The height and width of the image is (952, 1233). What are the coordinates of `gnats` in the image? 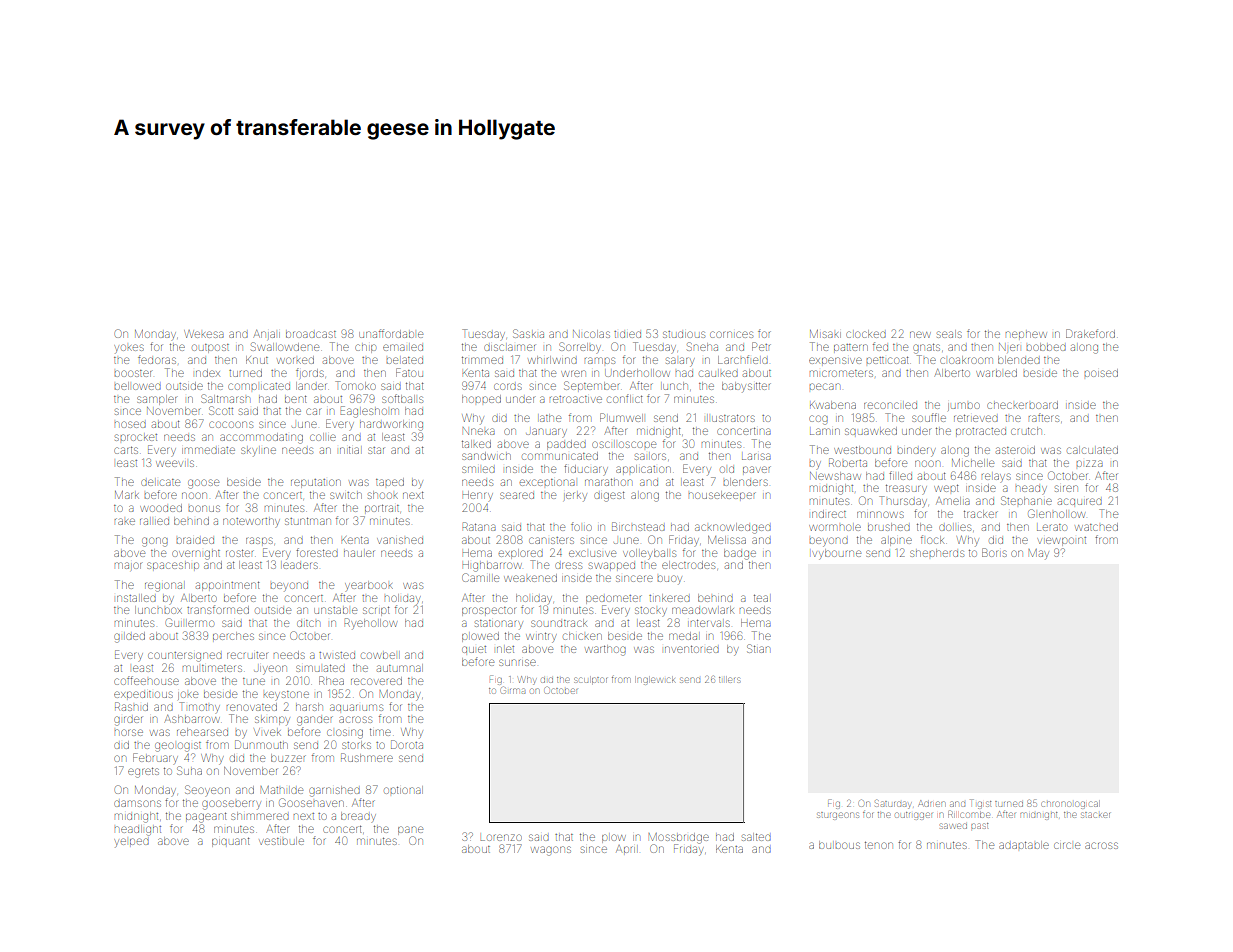 It's located at (926, 349).
